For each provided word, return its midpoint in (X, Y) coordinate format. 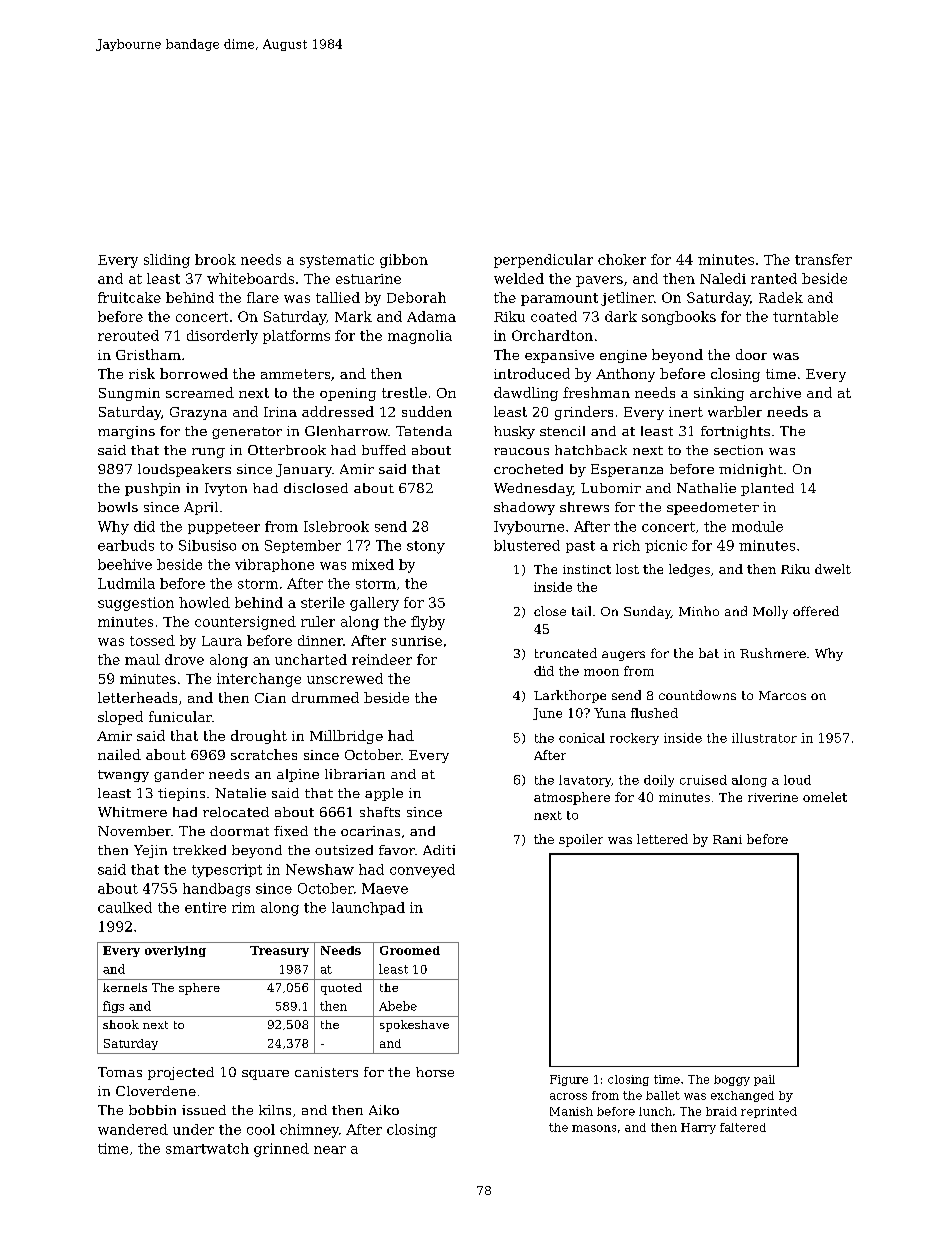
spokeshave (414, 1026)
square (265, 1075)
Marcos (782, 695)
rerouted (128, 335)
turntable (805, 316)
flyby (428, 623)
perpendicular (543, 261)
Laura (222, 641)
